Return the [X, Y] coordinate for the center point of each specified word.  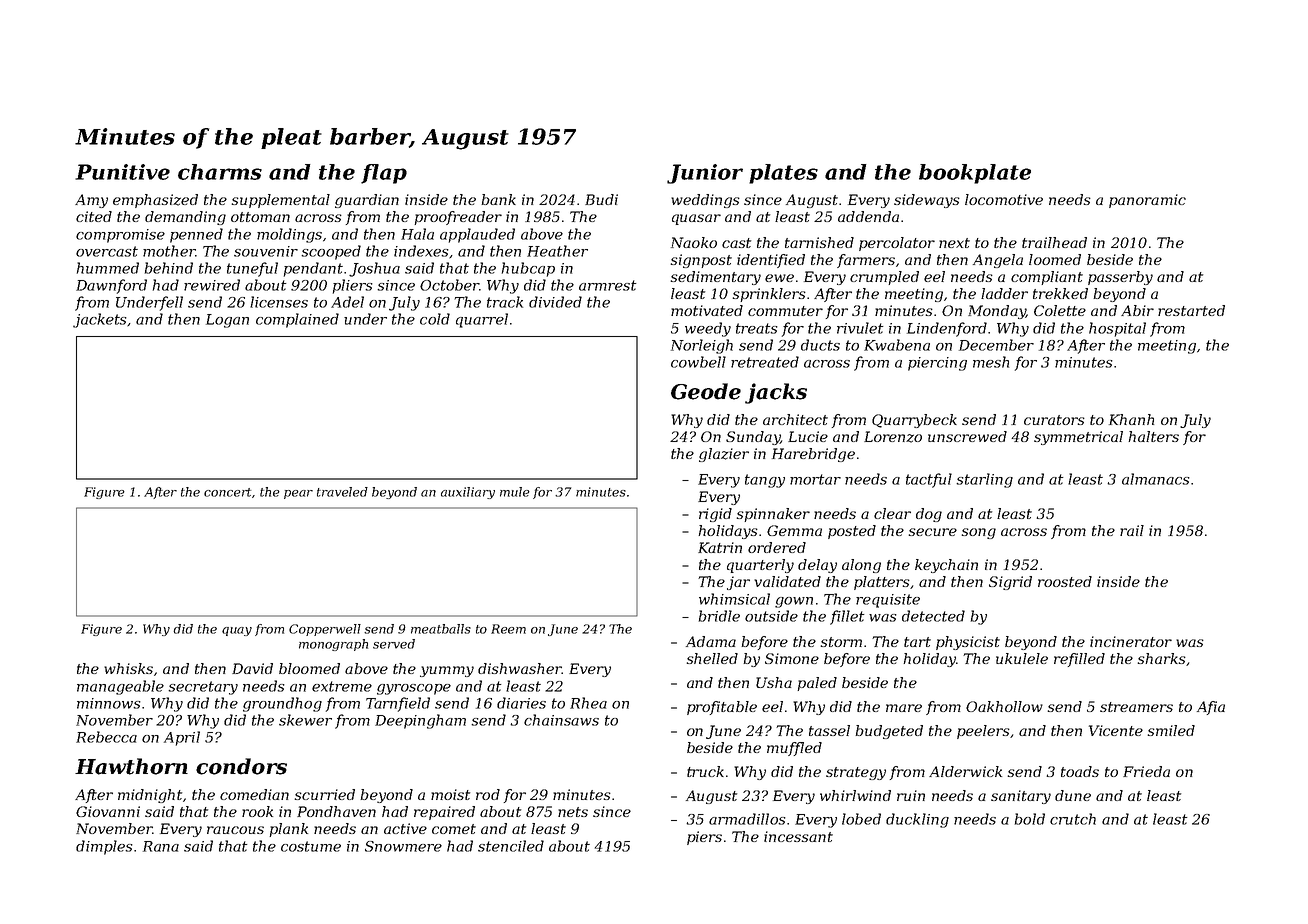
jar [738, 583]
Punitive [122, 172]
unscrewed [967, 436]
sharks [1162, 658]
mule [515, 492]
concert [227, 492]
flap [384, 174]
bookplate [975, 174]
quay [237, 631]
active [405, 828]
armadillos [747, 819]
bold [1030, 819]
